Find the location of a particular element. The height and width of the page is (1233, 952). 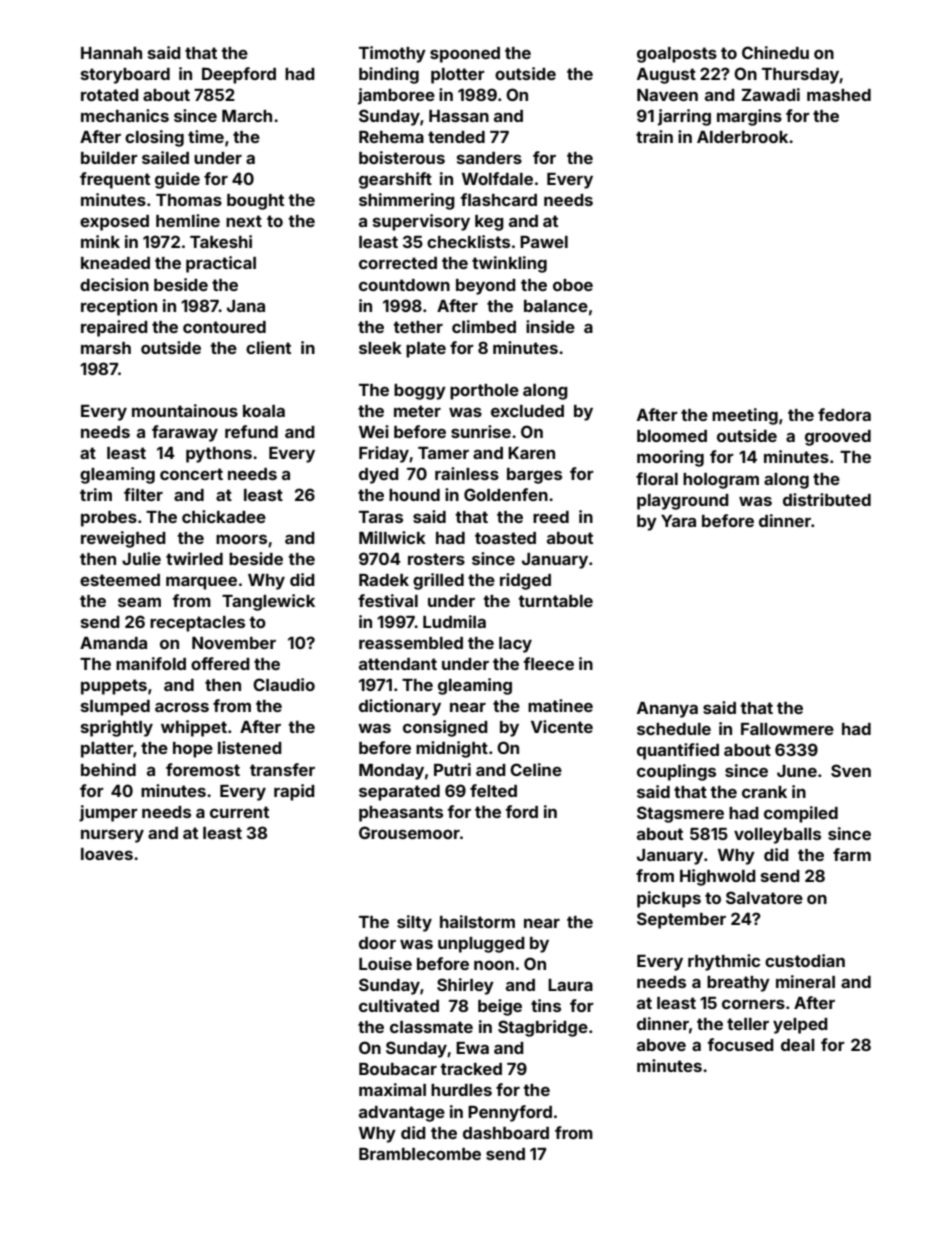

spooned is located at coordinates (465, 55).
